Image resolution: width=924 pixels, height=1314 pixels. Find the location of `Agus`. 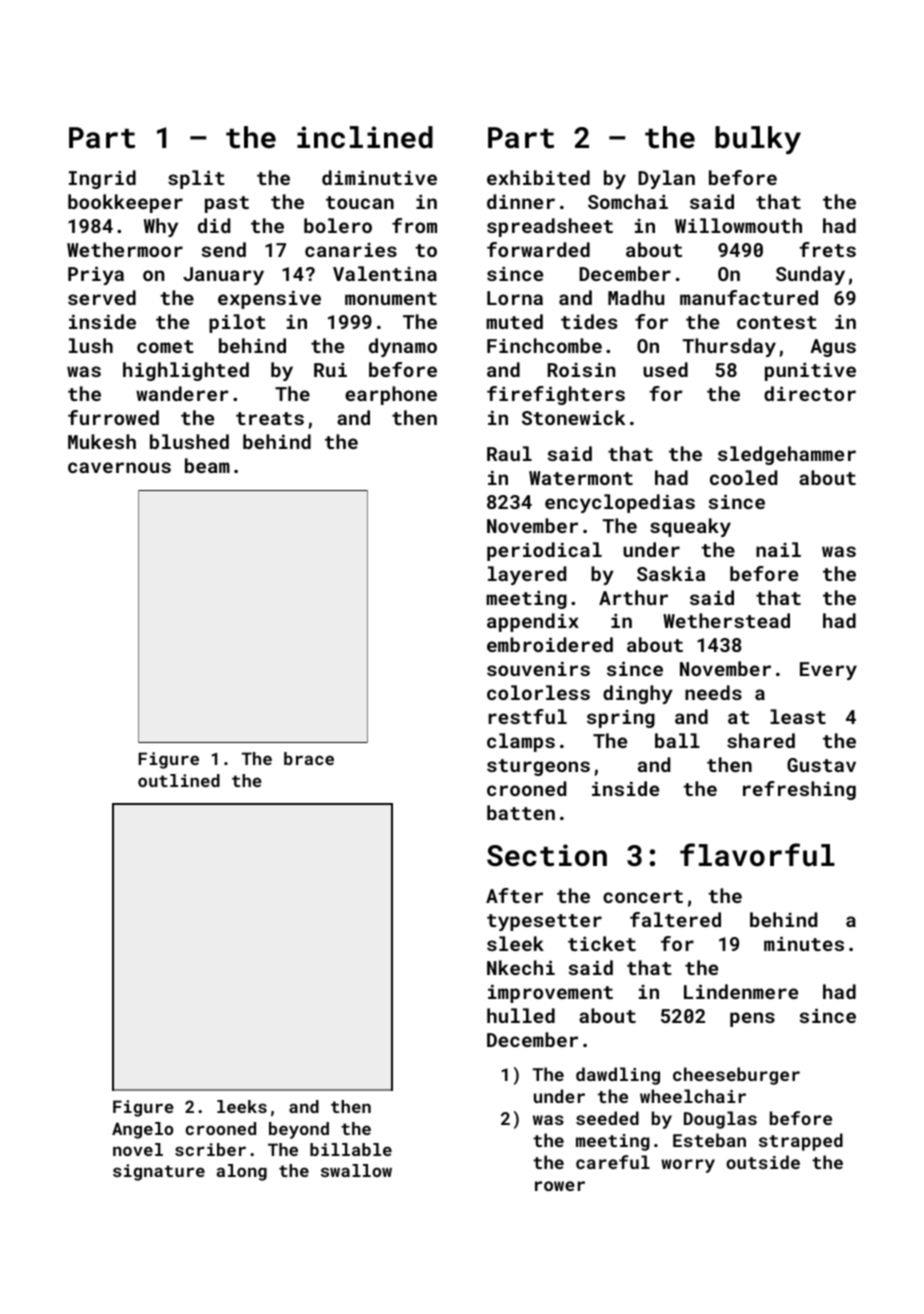

Agus is located at coordinates (833, 348).
